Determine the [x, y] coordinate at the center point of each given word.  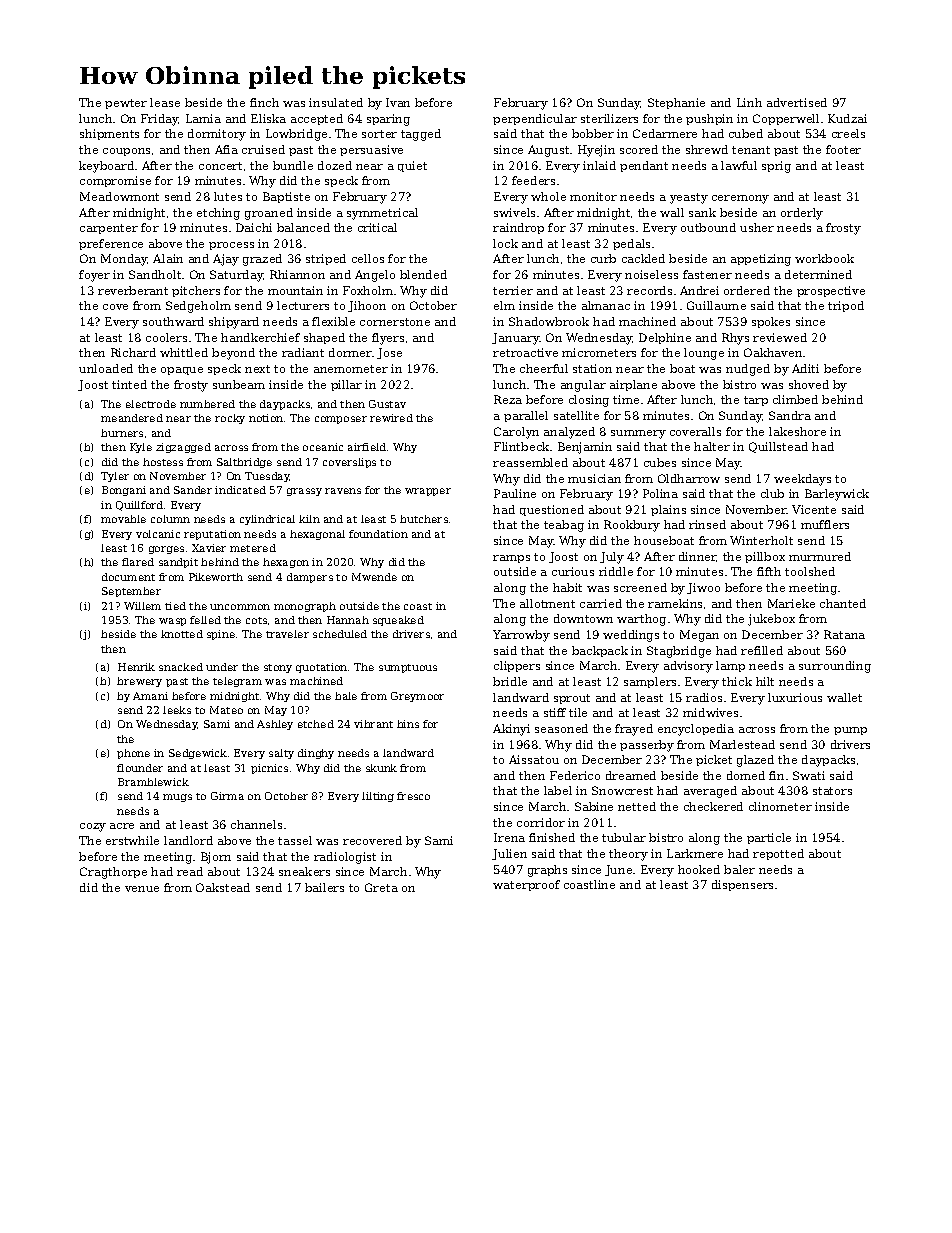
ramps [511, 559]
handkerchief [260, 337]
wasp [172, 622]
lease [165, 102]
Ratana [844, 634]
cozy [93, 827]
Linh [749, 102]
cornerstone [395, 322]
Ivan [398, 102]
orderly [802, 214]
